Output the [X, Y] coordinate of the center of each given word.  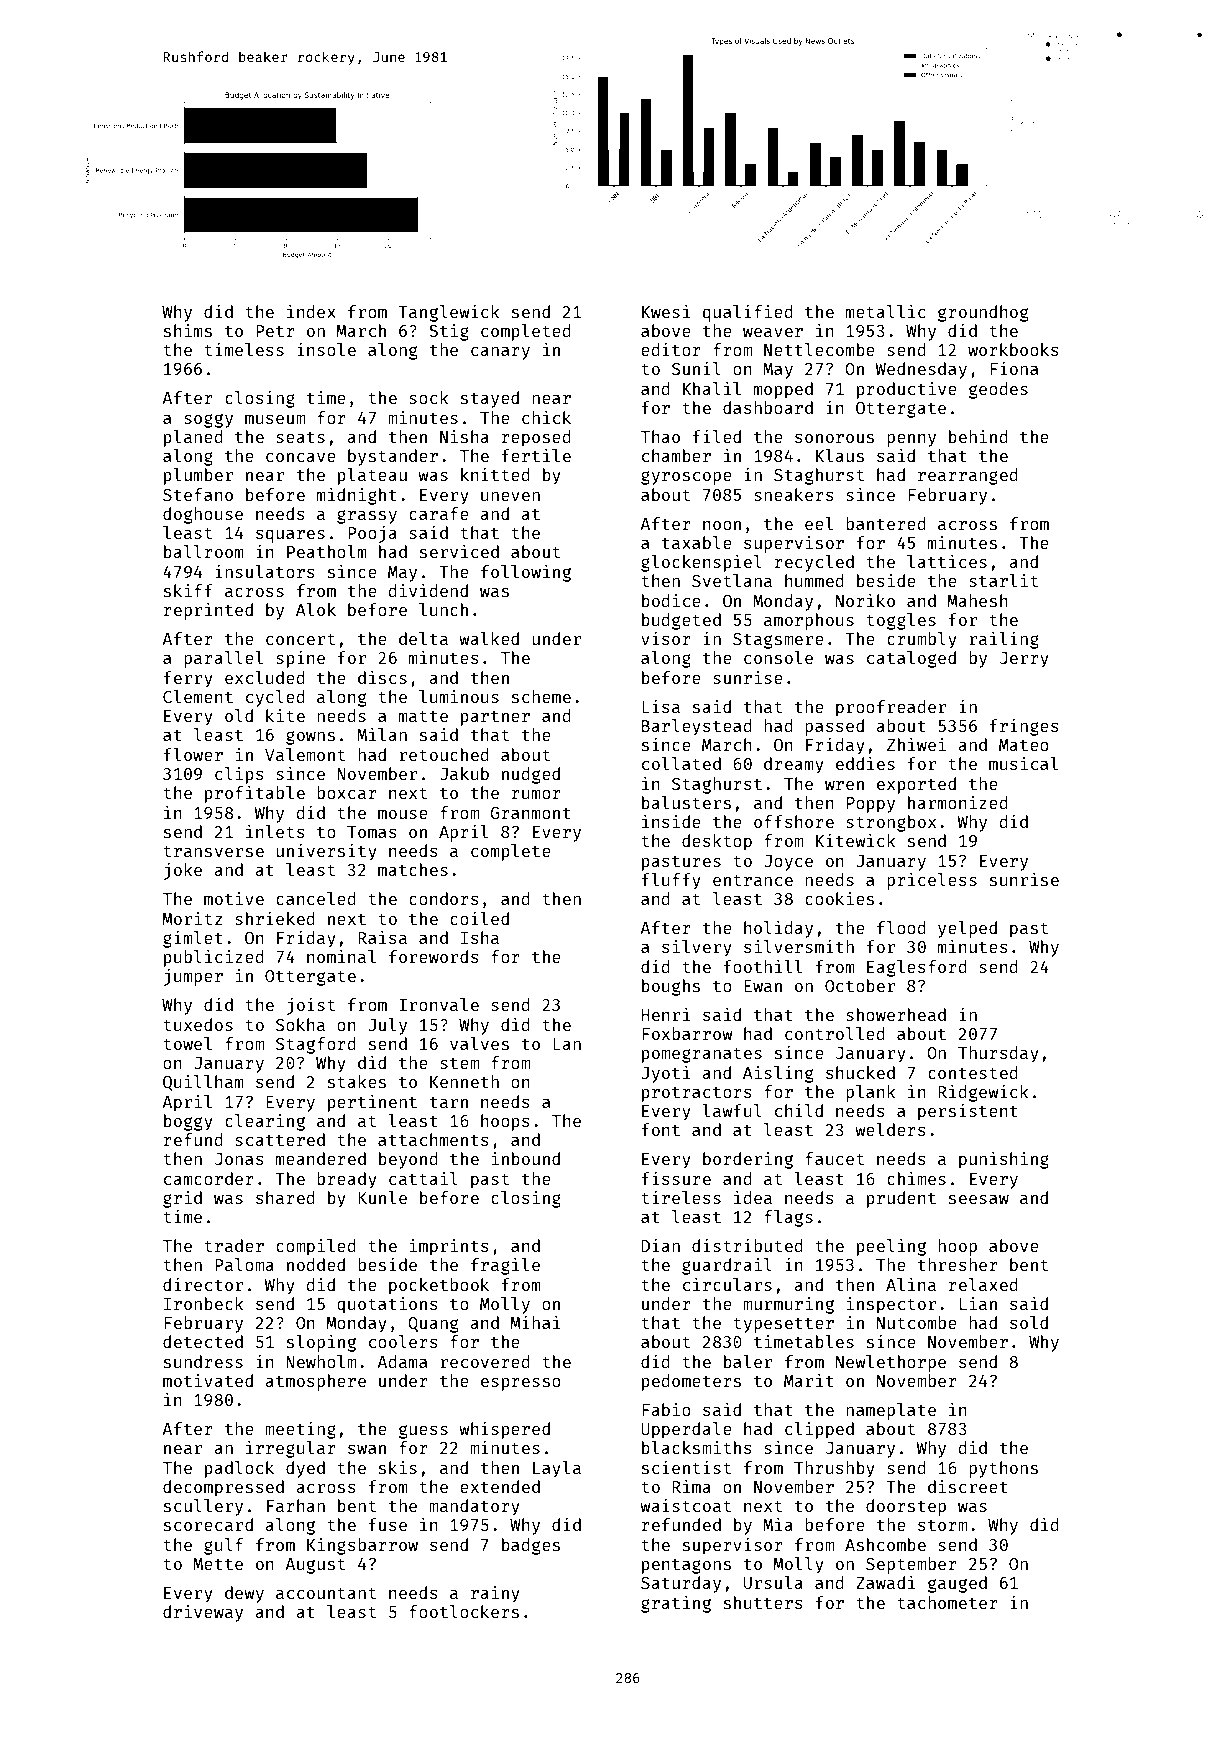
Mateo [1024, 745]
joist [311, 1006]
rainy [495, 1594]
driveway [203, 1613]
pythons [1003, 1469]
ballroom [204, 551]
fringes [1024, 727]
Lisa [661, 706]
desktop [717, 842]
